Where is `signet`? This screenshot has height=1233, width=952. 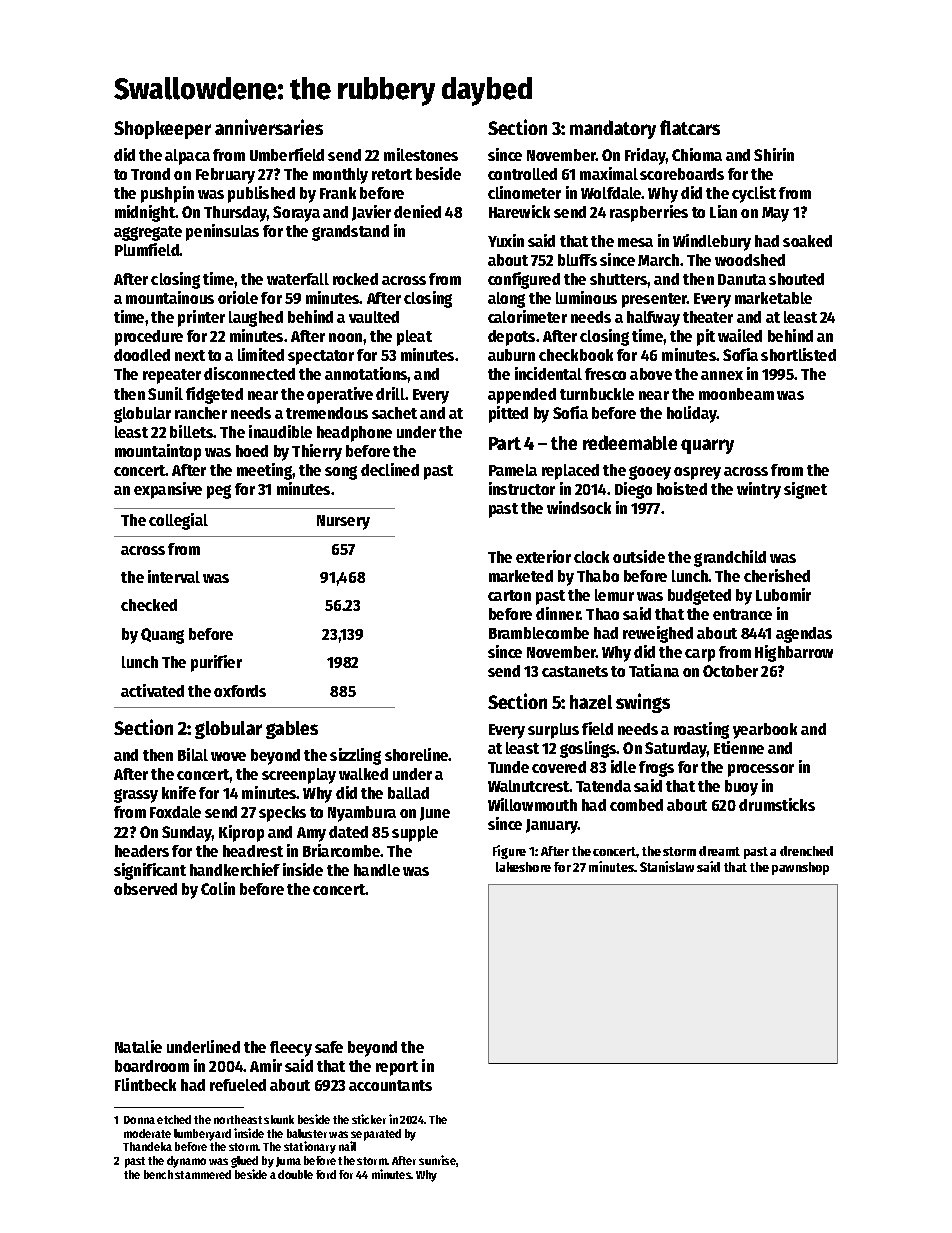 signet is located at coordinates (805, 490).
